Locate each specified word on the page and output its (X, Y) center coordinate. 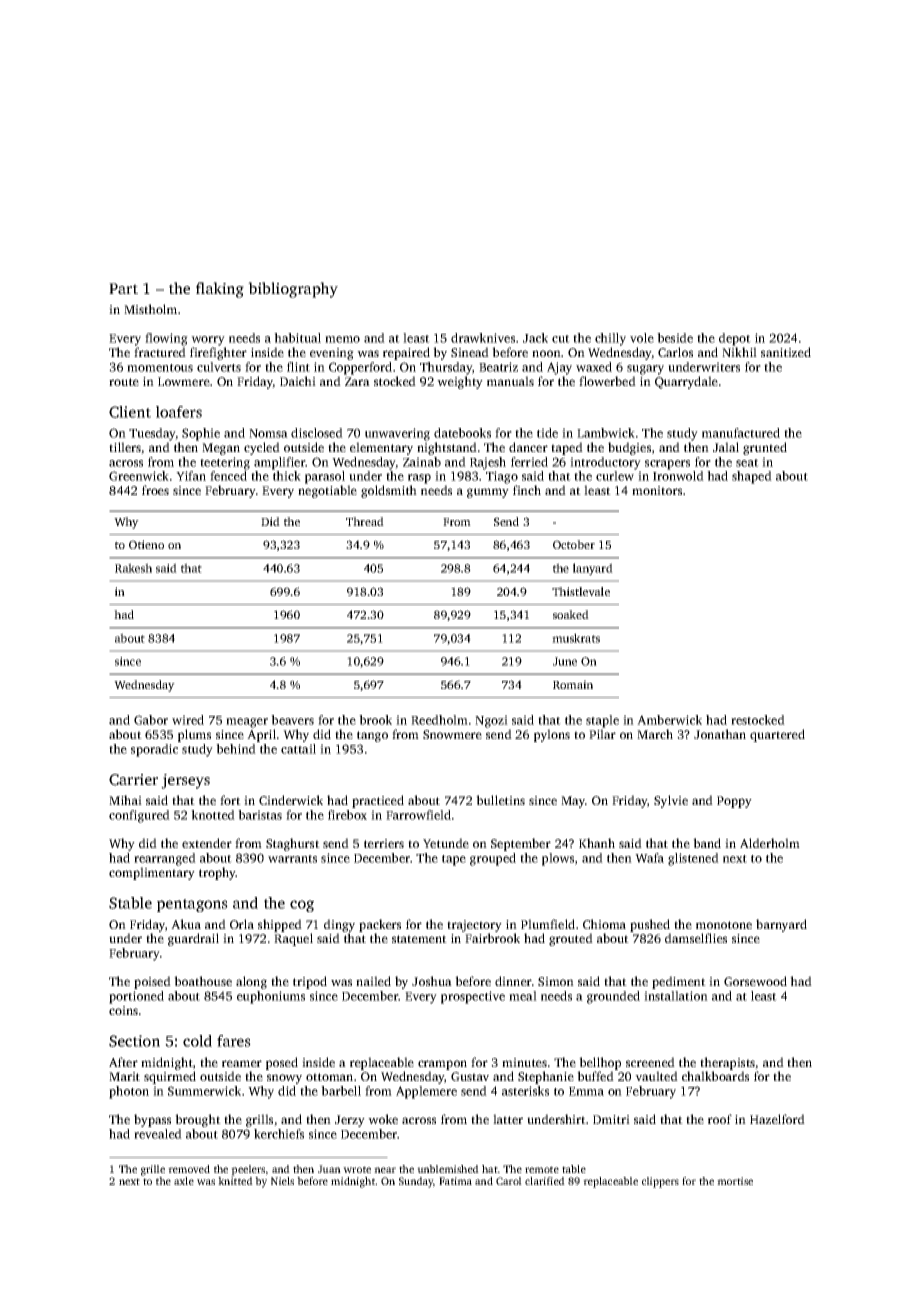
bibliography (293, 290)
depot (735, 339)
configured (139, 816)
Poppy (734, 802)
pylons (552, 735)
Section (134, 1041)
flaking (220, 290)
